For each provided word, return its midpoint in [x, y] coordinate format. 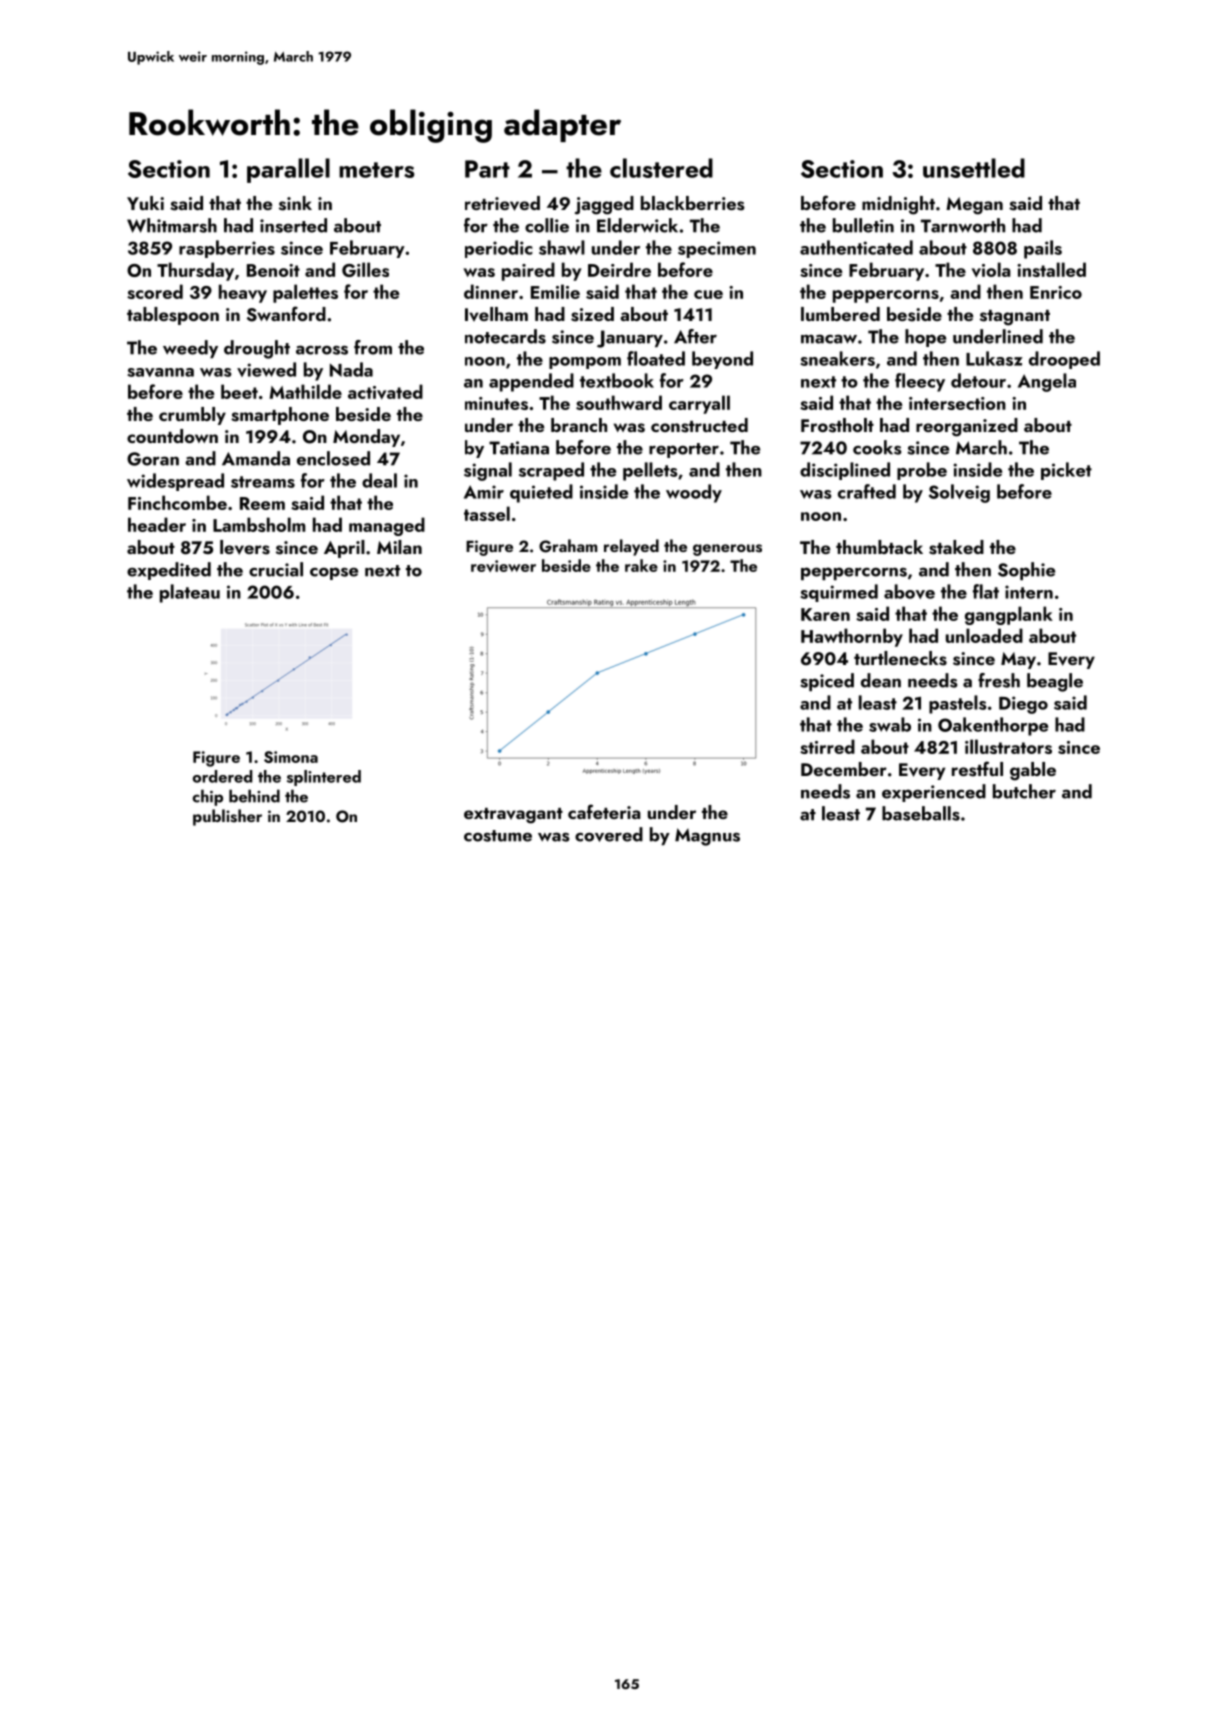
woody [694, 493]
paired [528, 271]
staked [956, 547]
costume [498, 836]
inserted [293, 225]
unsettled [974, 168]
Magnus [707, 837]
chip [207, 797]
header [157, 524]
